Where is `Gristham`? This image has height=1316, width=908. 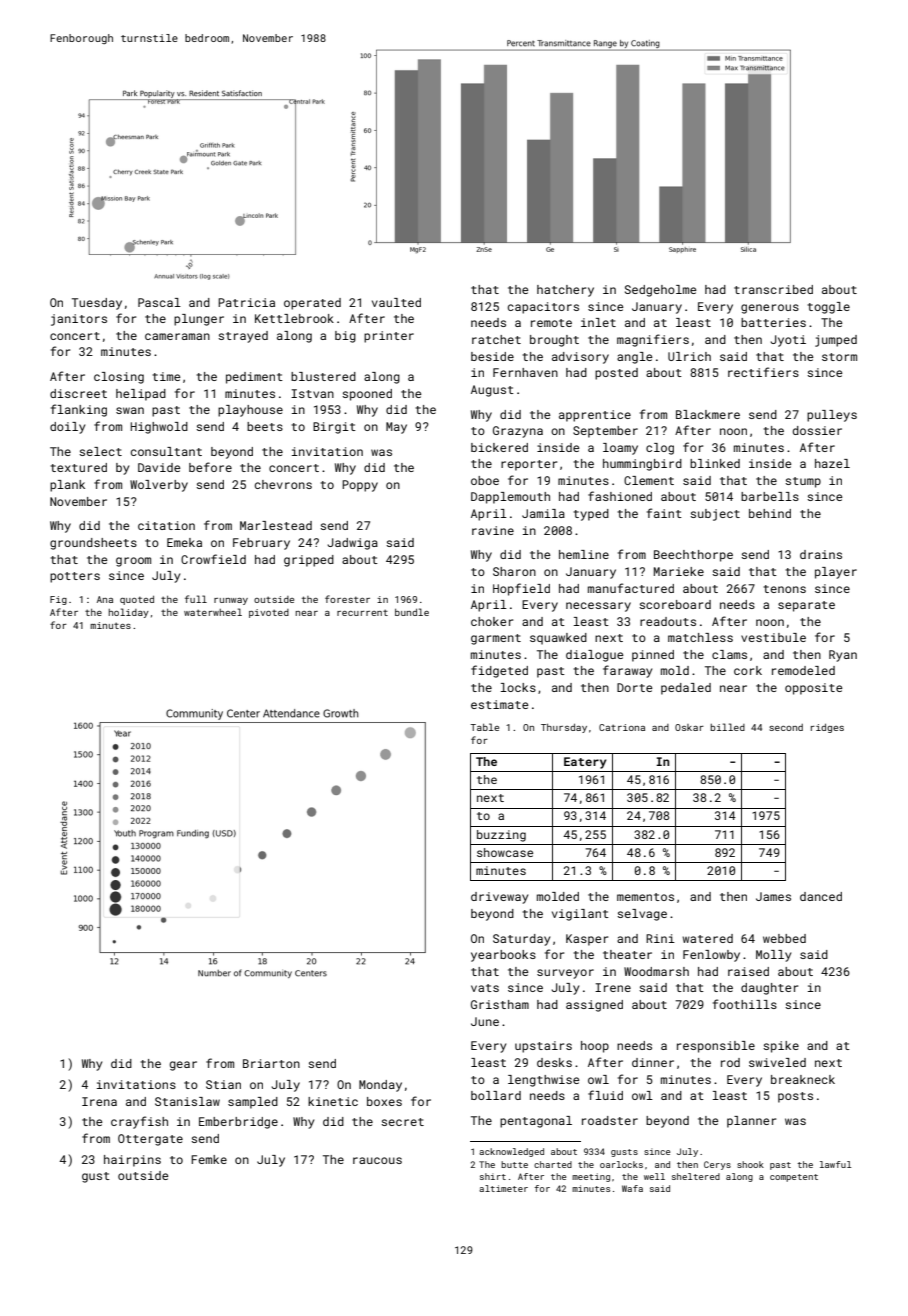 Gristham is located at coordinates (500, 1004).
